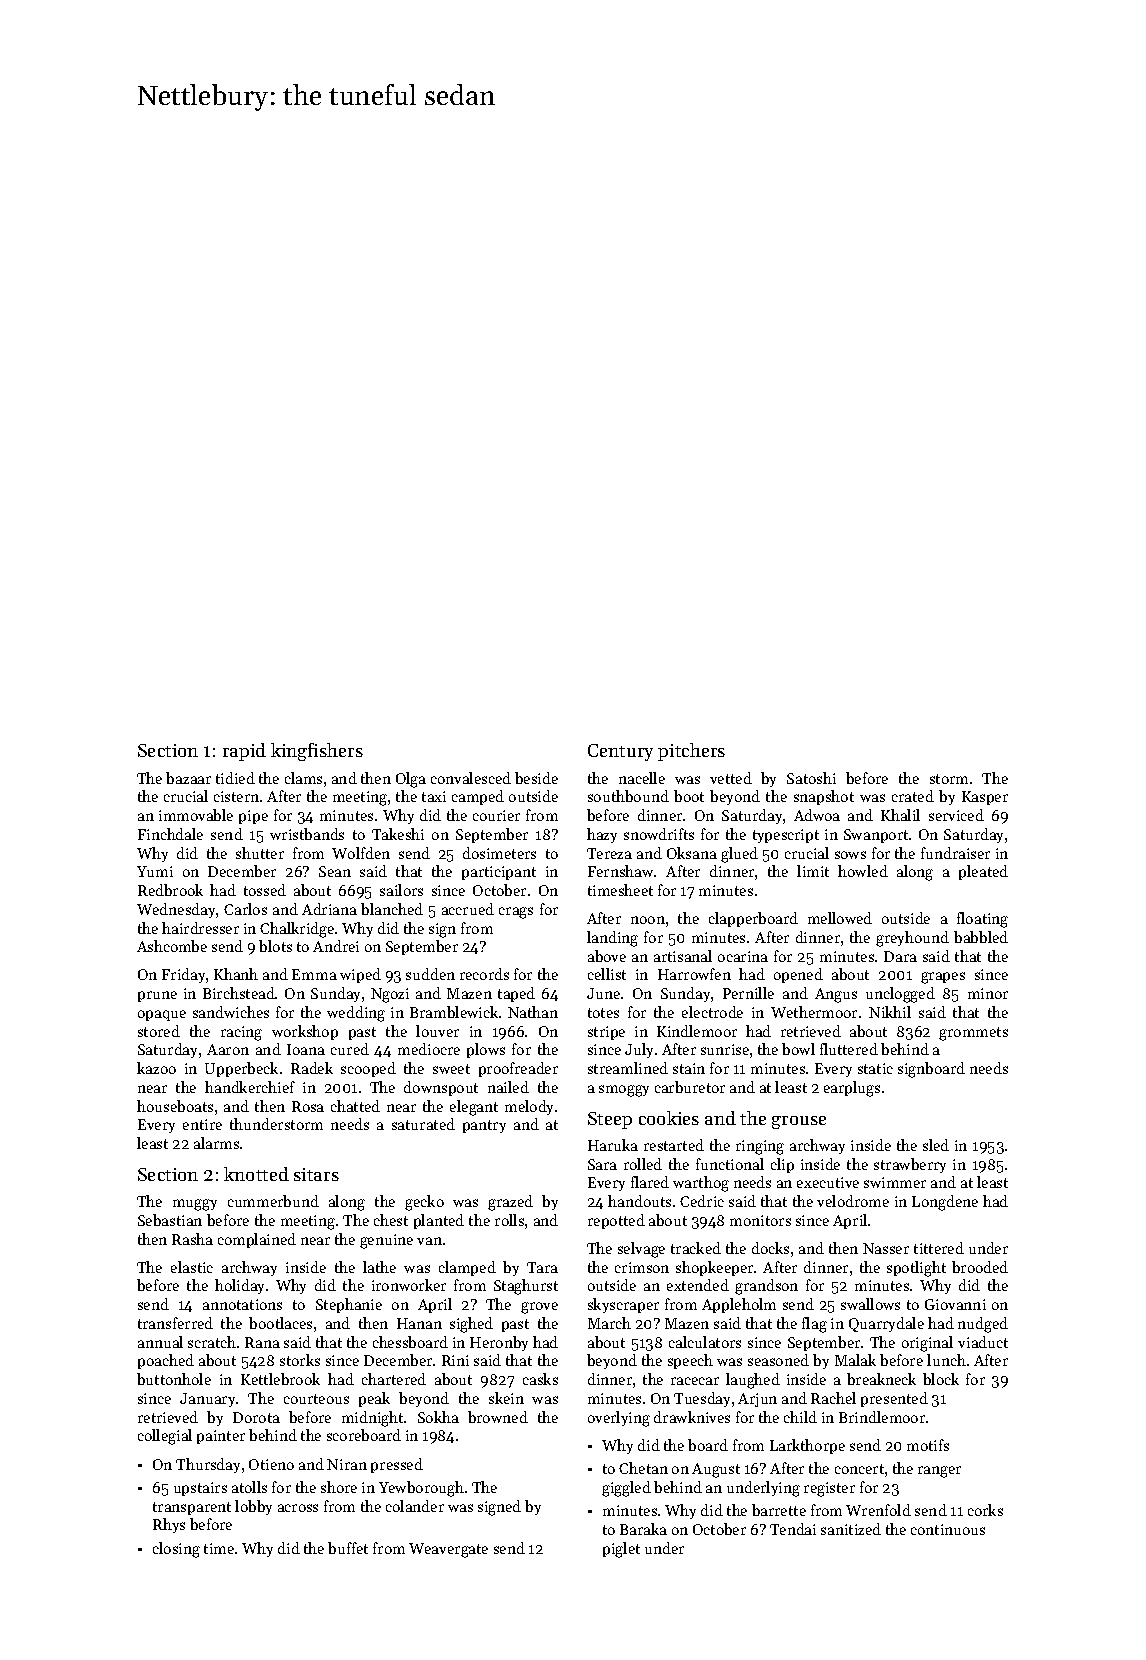 The height and width of the screenshot is (1660, 1146). What do you see at coordinates (985, 798) in the screenshot?
I see `Kasper` at bounding box center [985, 798].
